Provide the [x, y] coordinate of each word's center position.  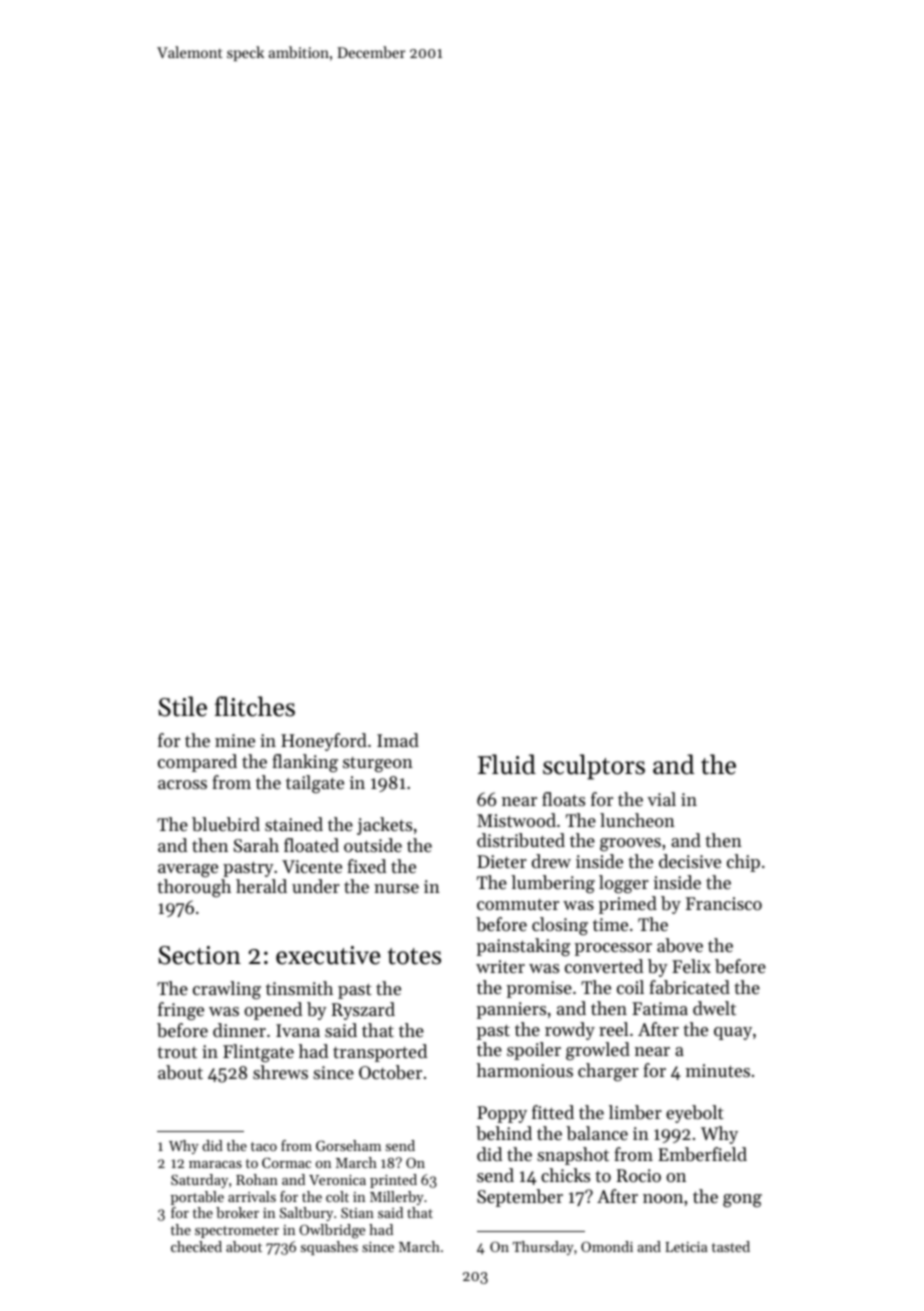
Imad [398, 740]
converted [604, 966]
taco [264, 1146]
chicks [565, 1175]
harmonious [525, 1070]
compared [197, 763]
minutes [718, 1070]
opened [273, 1011]
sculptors [594, 767]
